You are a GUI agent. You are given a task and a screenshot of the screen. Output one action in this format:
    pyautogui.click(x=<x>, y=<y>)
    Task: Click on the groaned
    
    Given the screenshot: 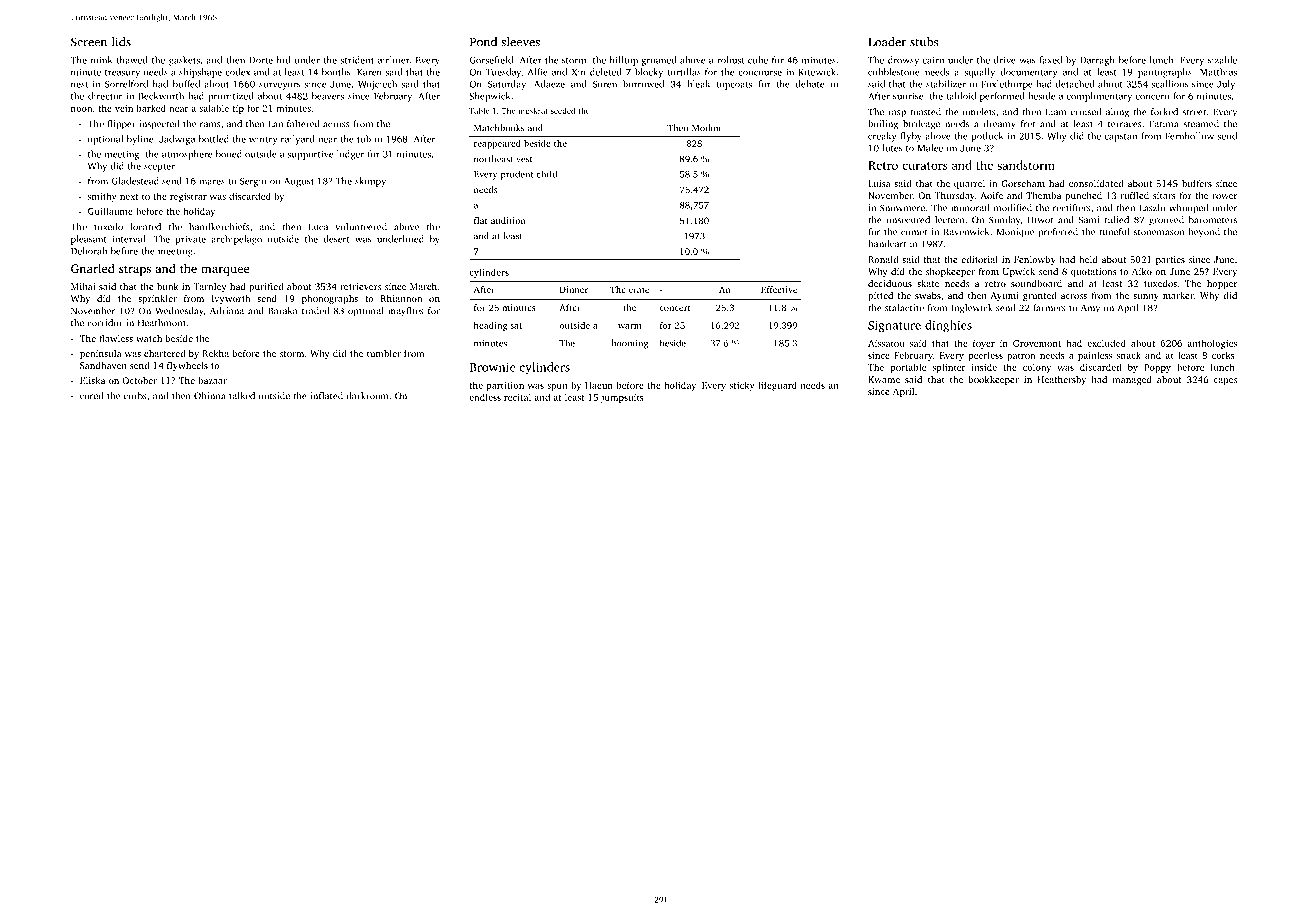 What is the action you would take?
    pyautogui.click(x=658, y=61)
